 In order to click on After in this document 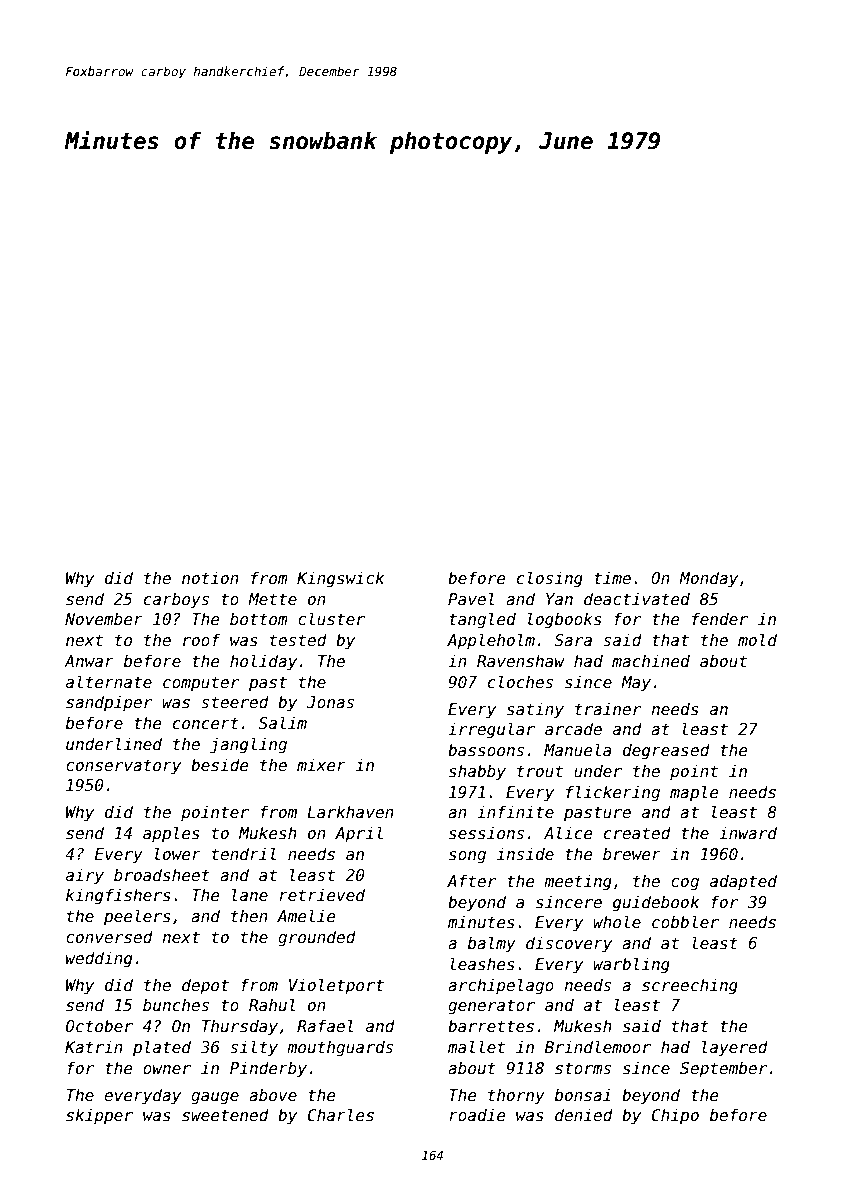, I will do `click(471, 880)`.
